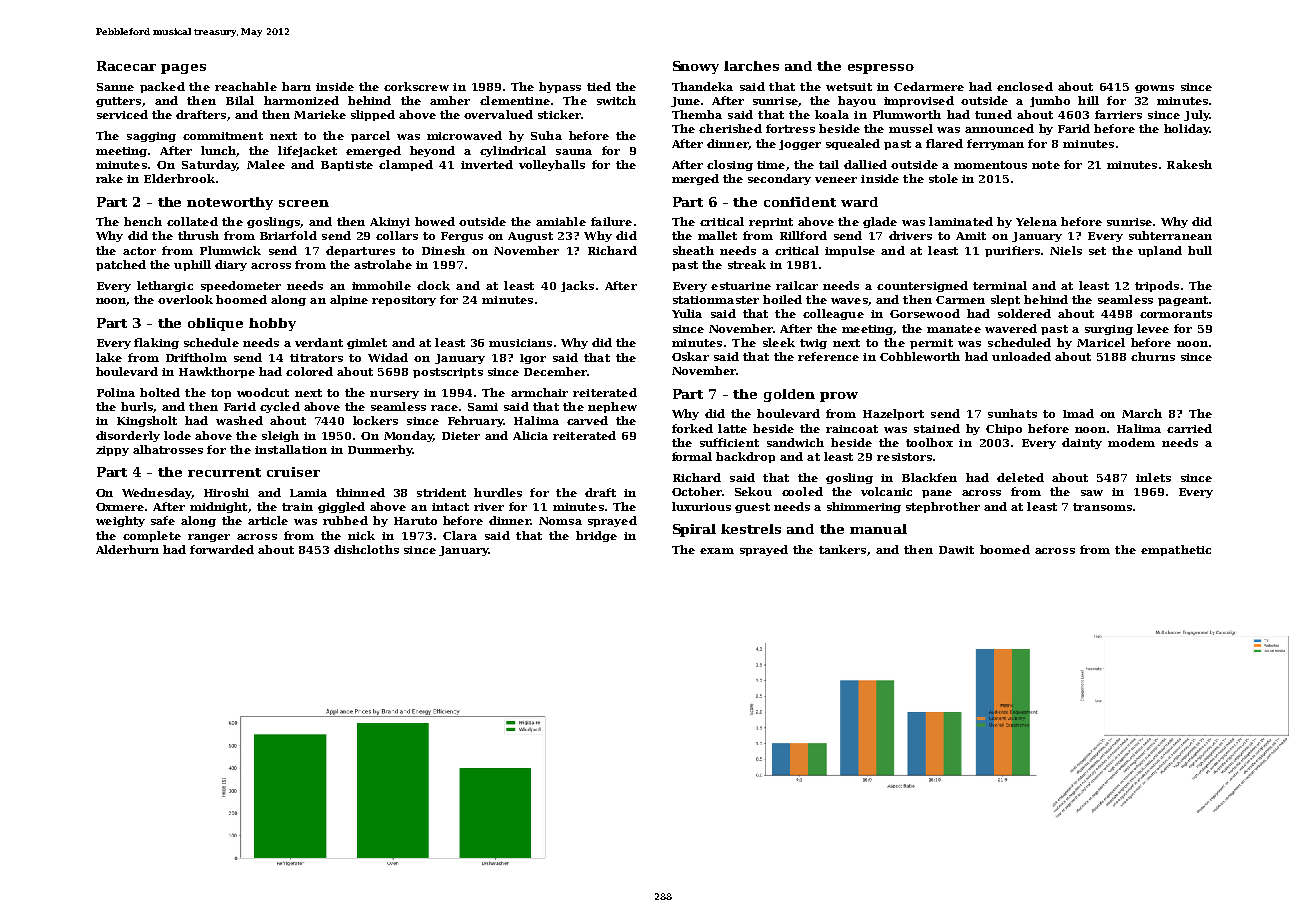  Describe the element at coordinates (852, 429) in the screenshot. I see `raincoat` at that location.
